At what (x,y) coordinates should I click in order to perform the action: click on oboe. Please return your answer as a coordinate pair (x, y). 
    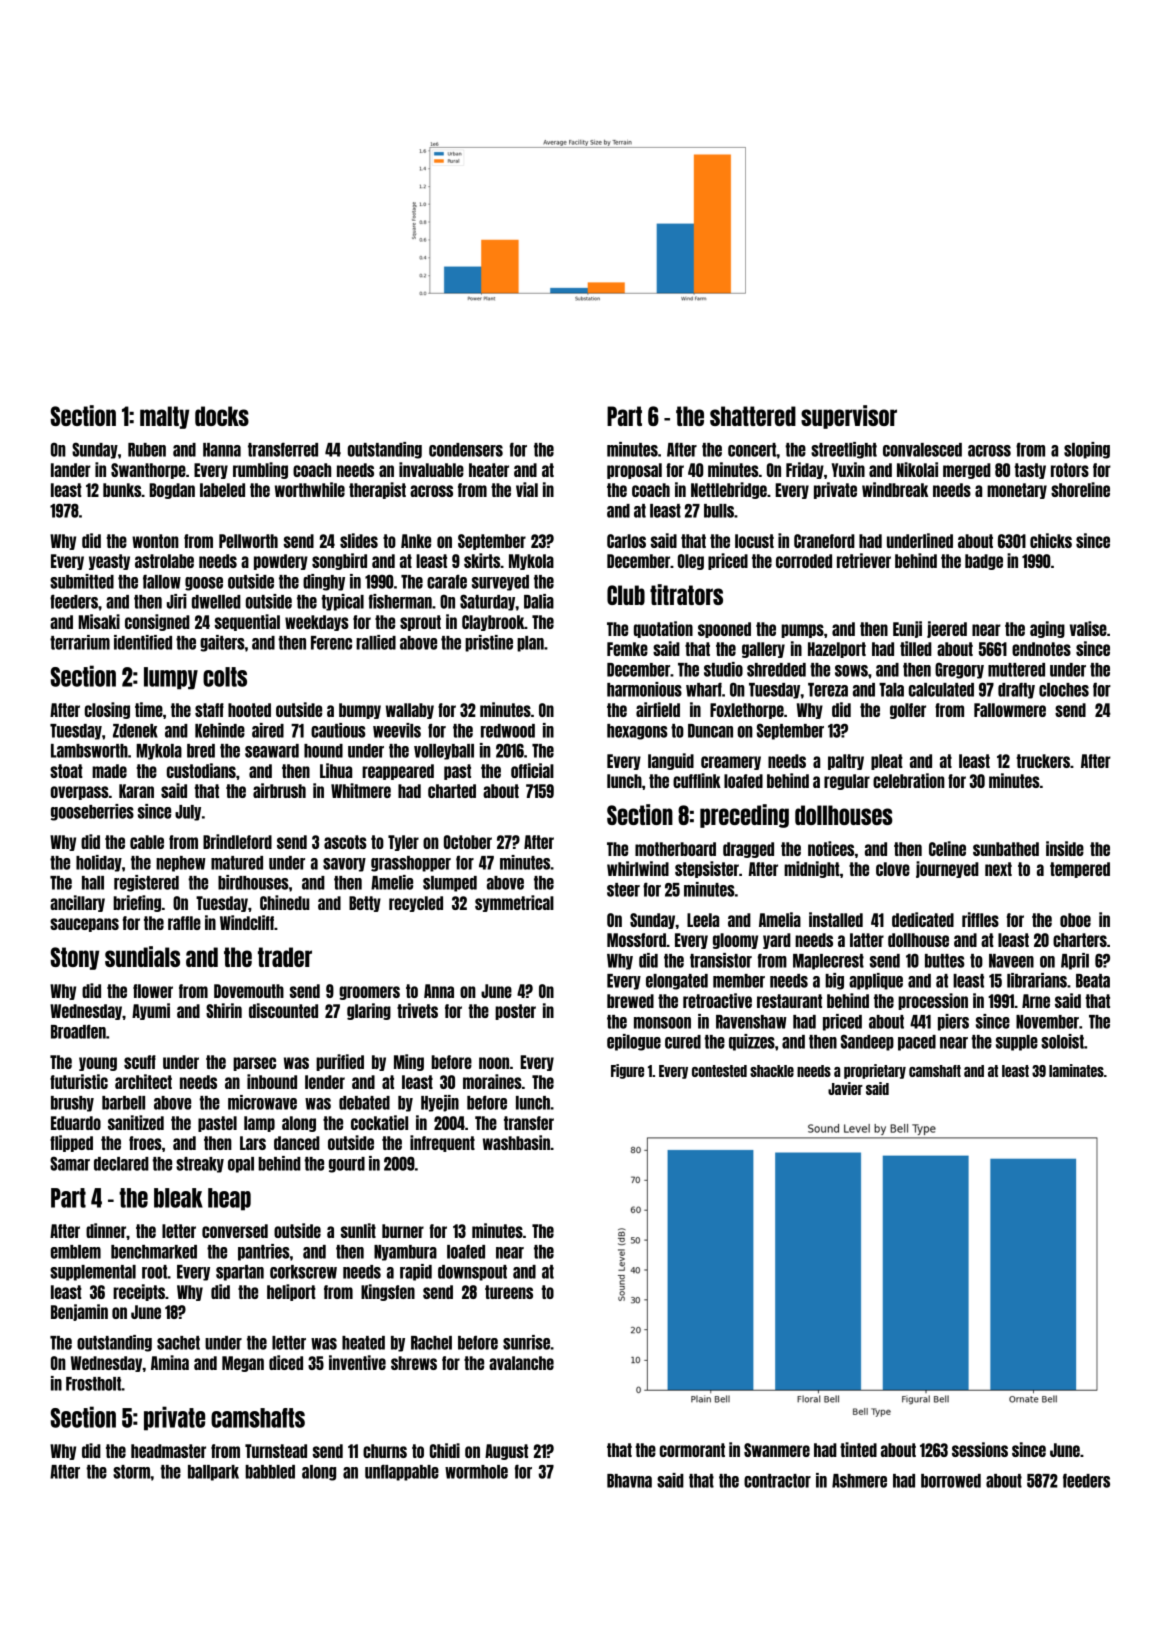
    Looking at the image, I should click on (1075, 920).
